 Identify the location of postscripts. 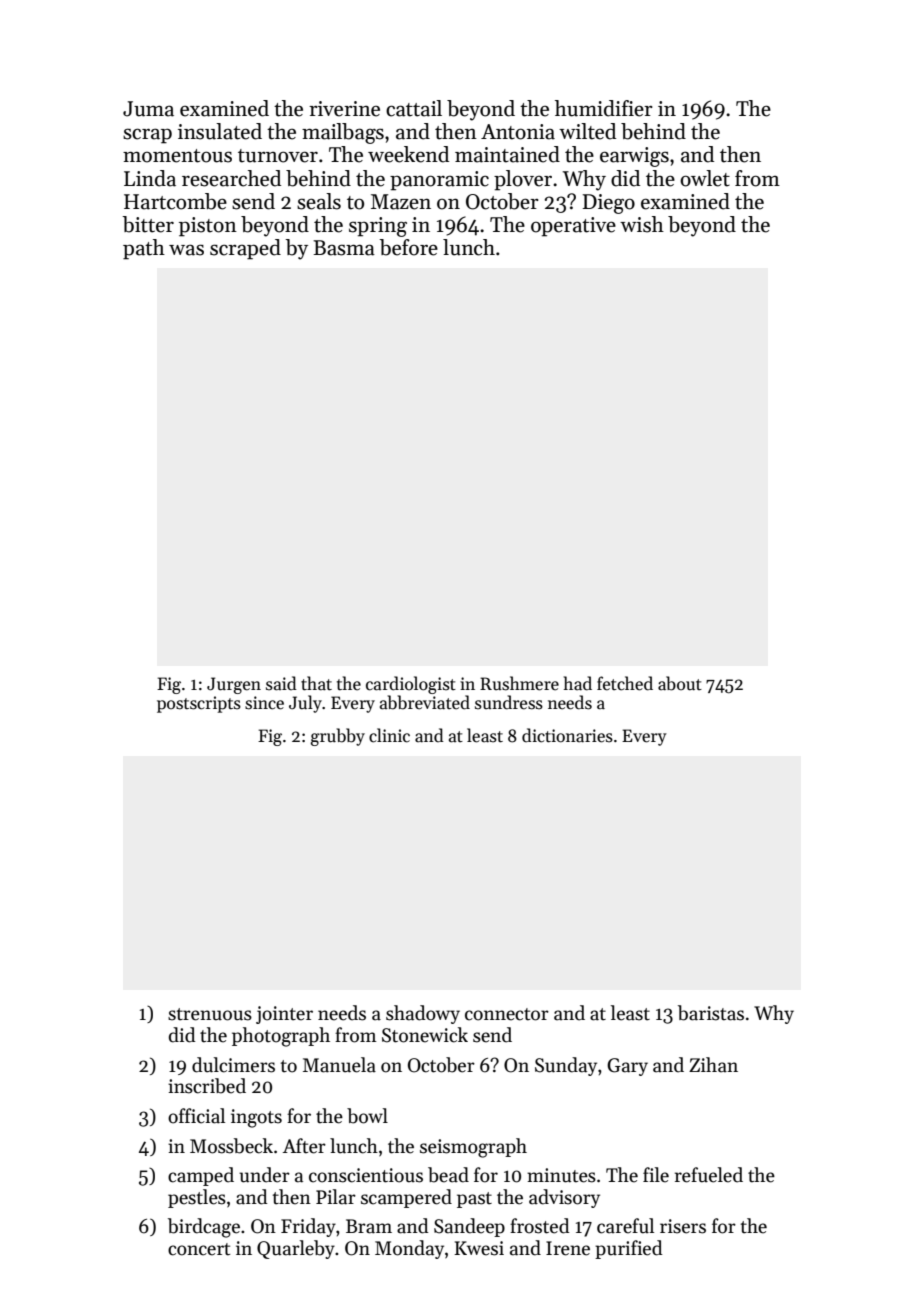
(199, 704).
